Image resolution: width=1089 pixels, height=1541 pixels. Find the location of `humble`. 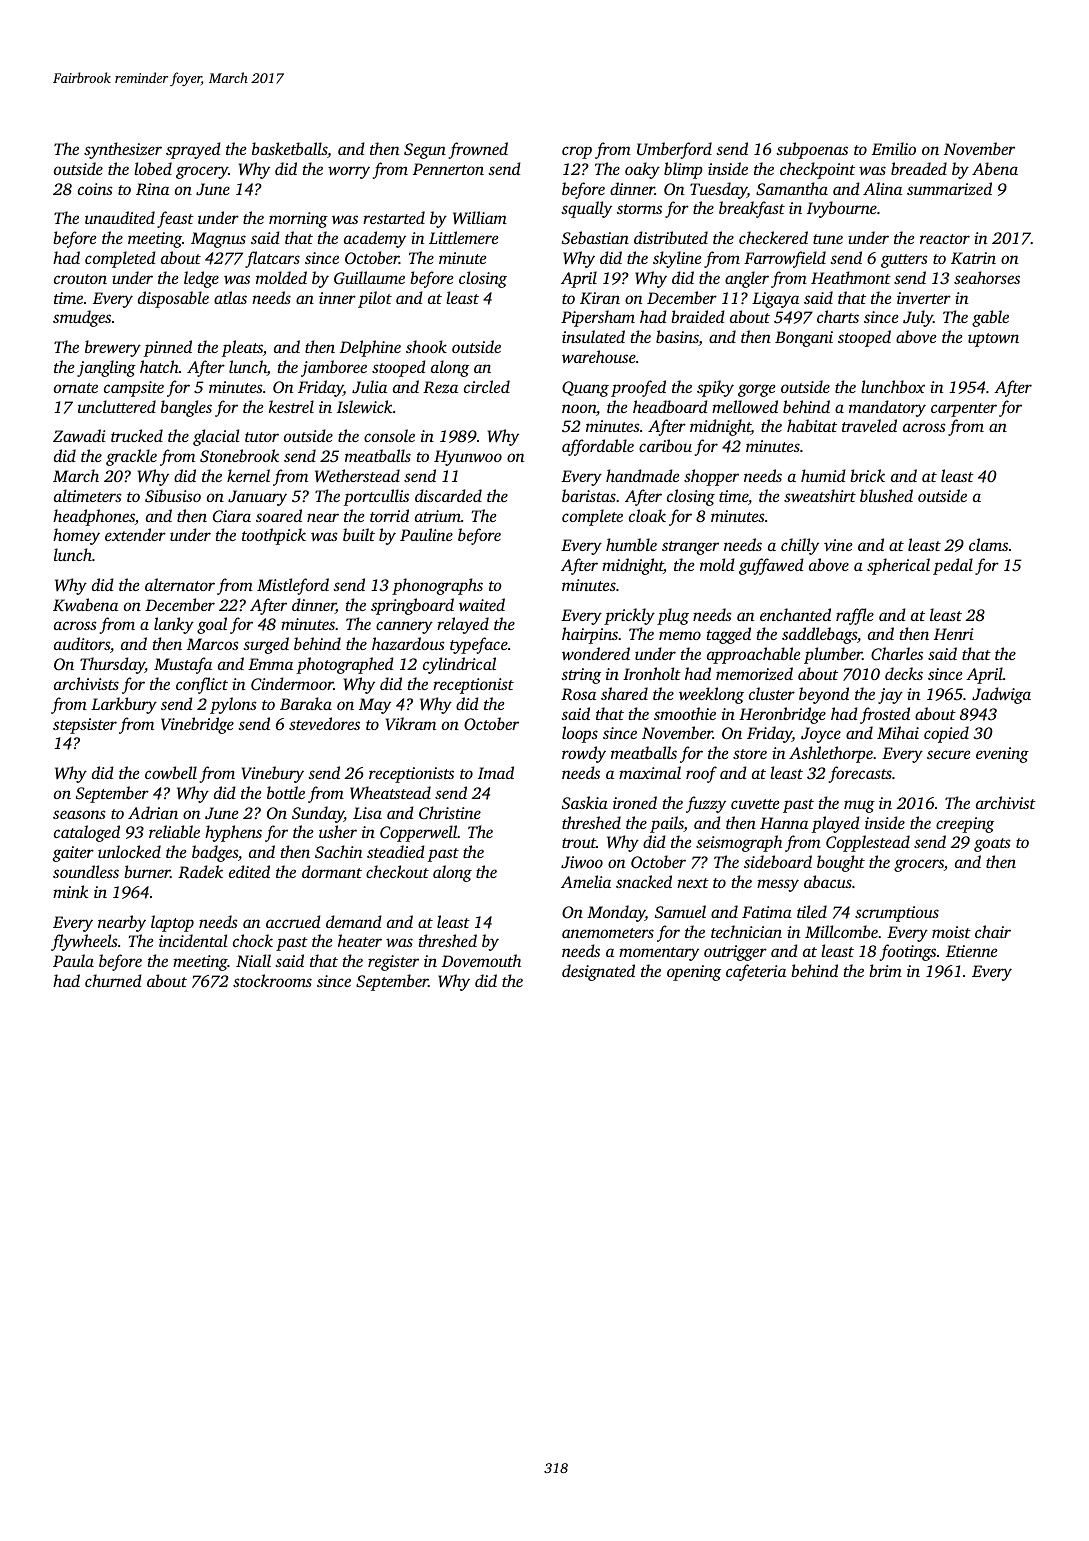

humble is located at coordinates (631, 544).
